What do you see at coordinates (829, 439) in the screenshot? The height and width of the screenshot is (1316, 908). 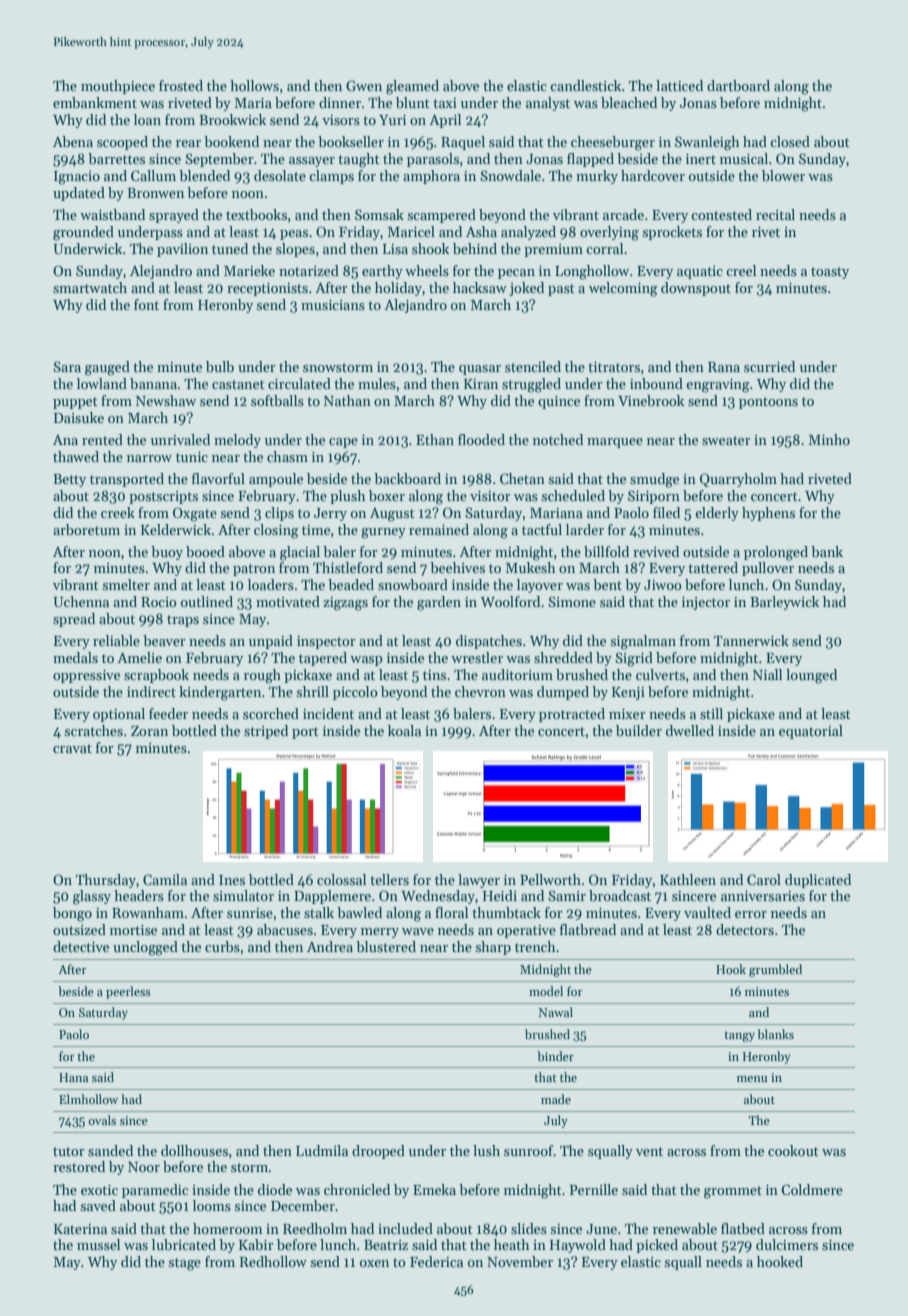 I see `Minho` at bounding box center [829, 439].
